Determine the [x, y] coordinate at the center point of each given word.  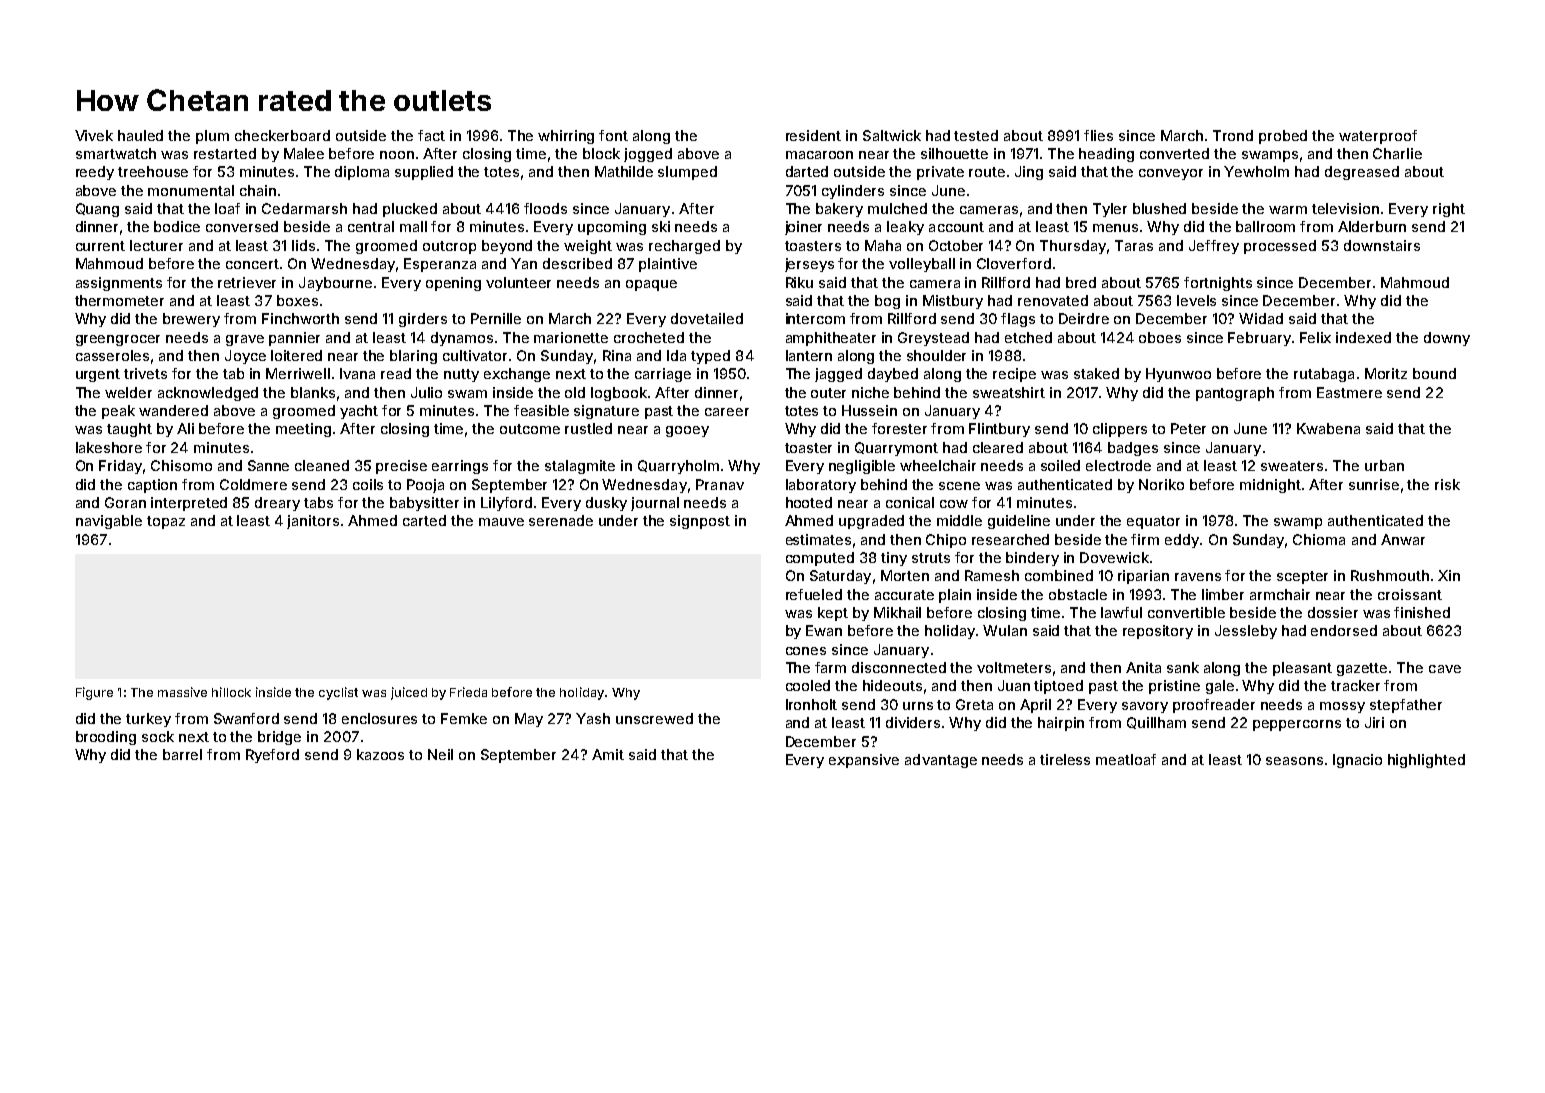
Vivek [94, 135]
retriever [247, 282]
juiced [409, 693]
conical [910, 502]
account [956, 227]
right [1449, 210]
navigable [109, 522]
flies [1098, 135]
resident [813, 135]
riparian [1143, 577]
